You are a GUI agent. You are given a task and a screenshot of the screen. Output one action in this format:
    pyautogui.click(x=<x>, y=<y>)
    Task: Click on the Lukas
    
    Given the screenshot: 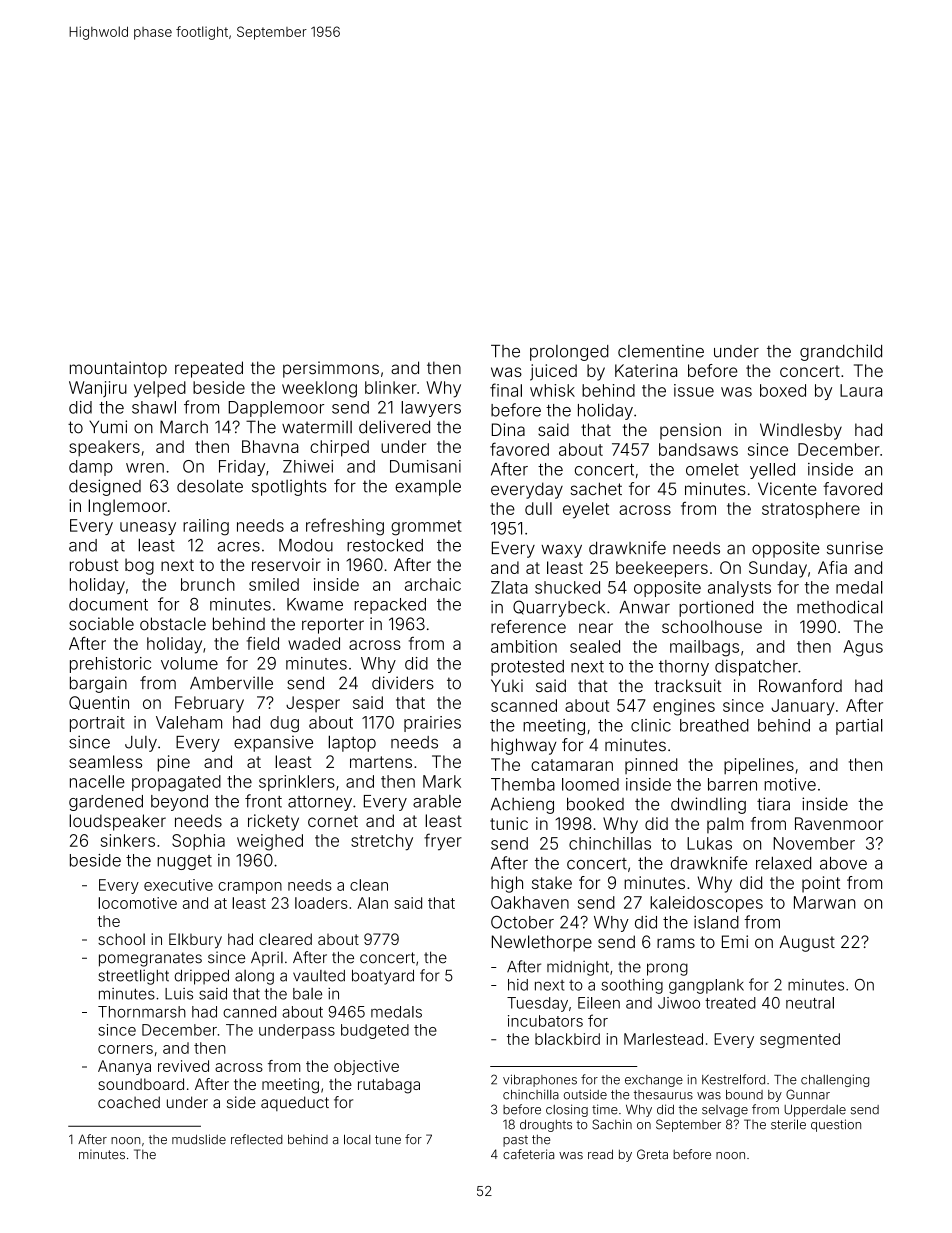 What is the action you would take?
    pyautogui.click(x=709, y=843)
